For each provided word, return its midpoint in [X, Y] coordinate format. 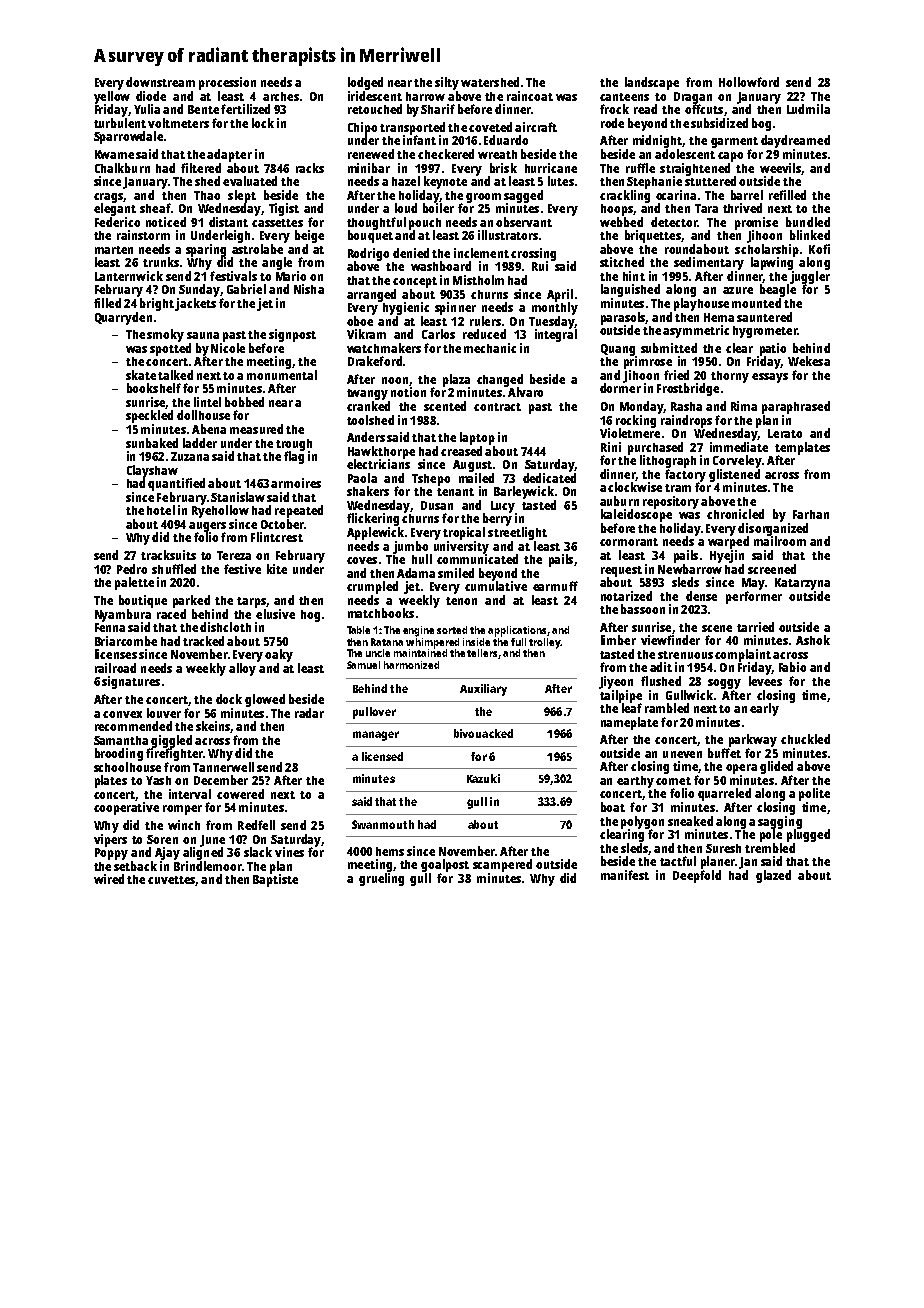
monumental [282, 375]
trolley [544, 643]
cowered [240, 794]
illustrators [508, 235]
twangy [367, 394]
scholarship [767, 250]
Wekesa [809, 361]
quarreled [724, 794]
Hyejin [727, 556]
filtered [201, 168]
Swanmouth [383, 824]
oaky [279, 655]
